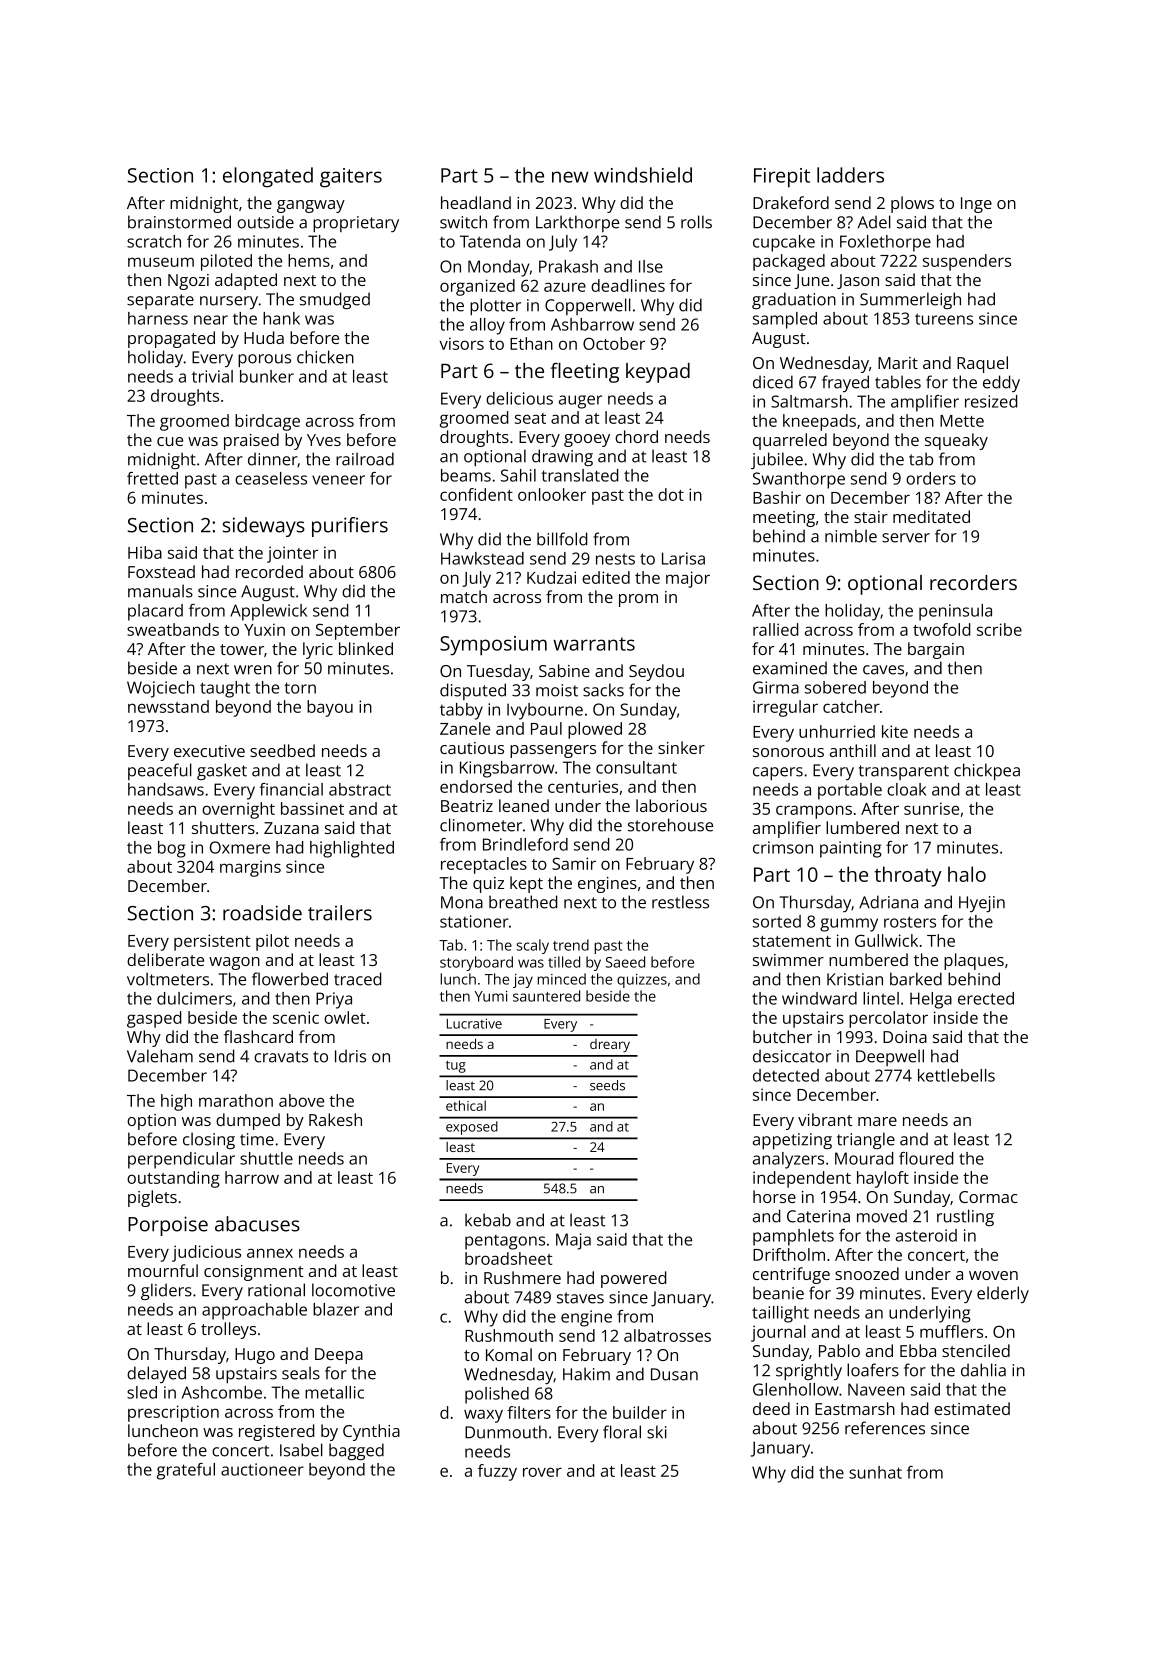 Image resolution: width=1156 pixels, height=1674 pixels. What do you see at coordinates (476, 202) in the screenshot?
I see `headland` at bounding box center [476, 202].
